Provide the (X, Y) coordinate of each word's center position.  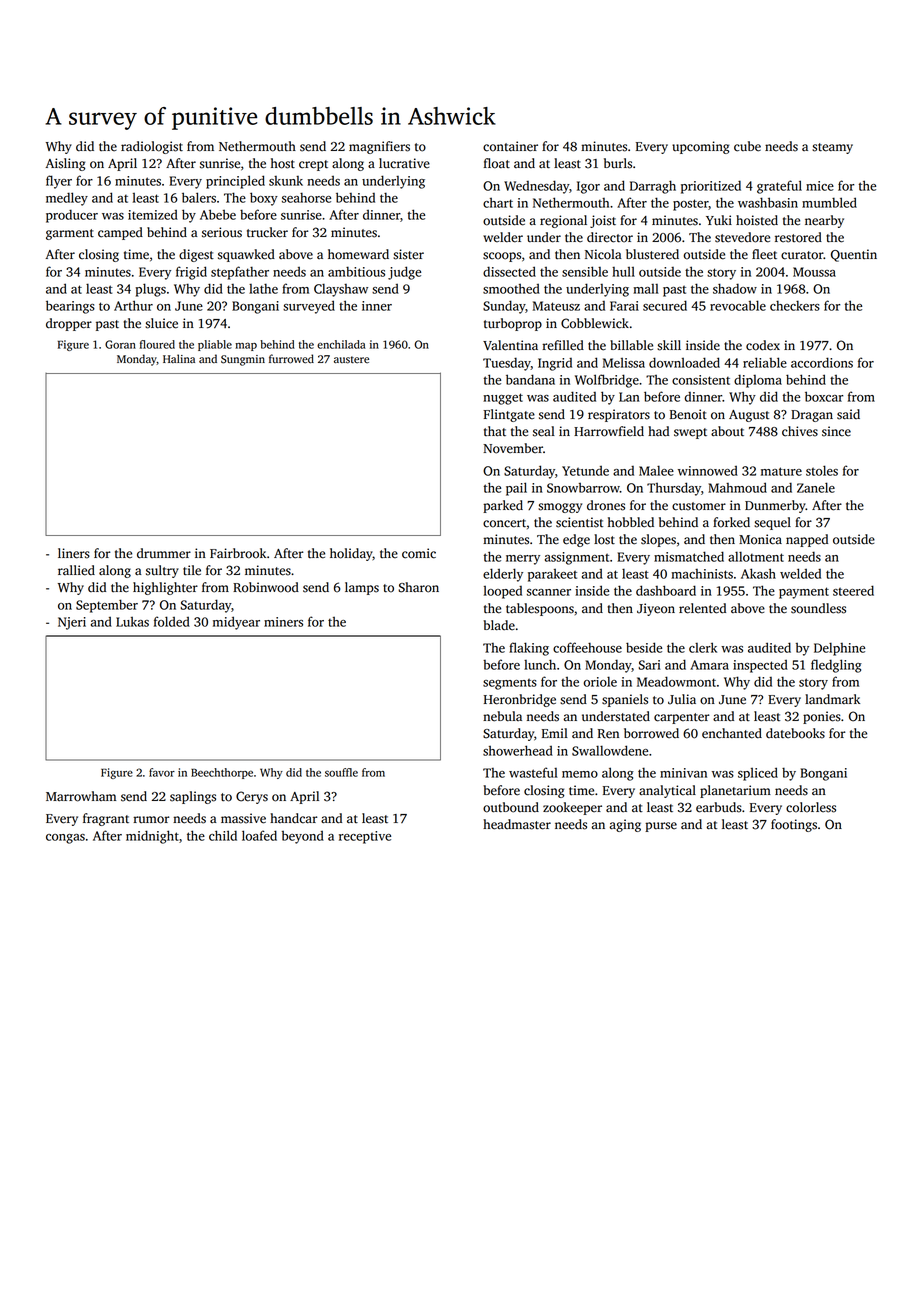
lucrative (404, 163)
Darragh (653, 187)
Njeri (72, 623)
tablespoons (540, 609)
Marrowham (81, 796)
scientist (579, 522)
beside (644, 647)
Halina (179, 358)
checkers (795, 305)
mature (781, 471)
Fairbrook (238, 553)
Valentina (510, 345)
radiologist (152, 147)
